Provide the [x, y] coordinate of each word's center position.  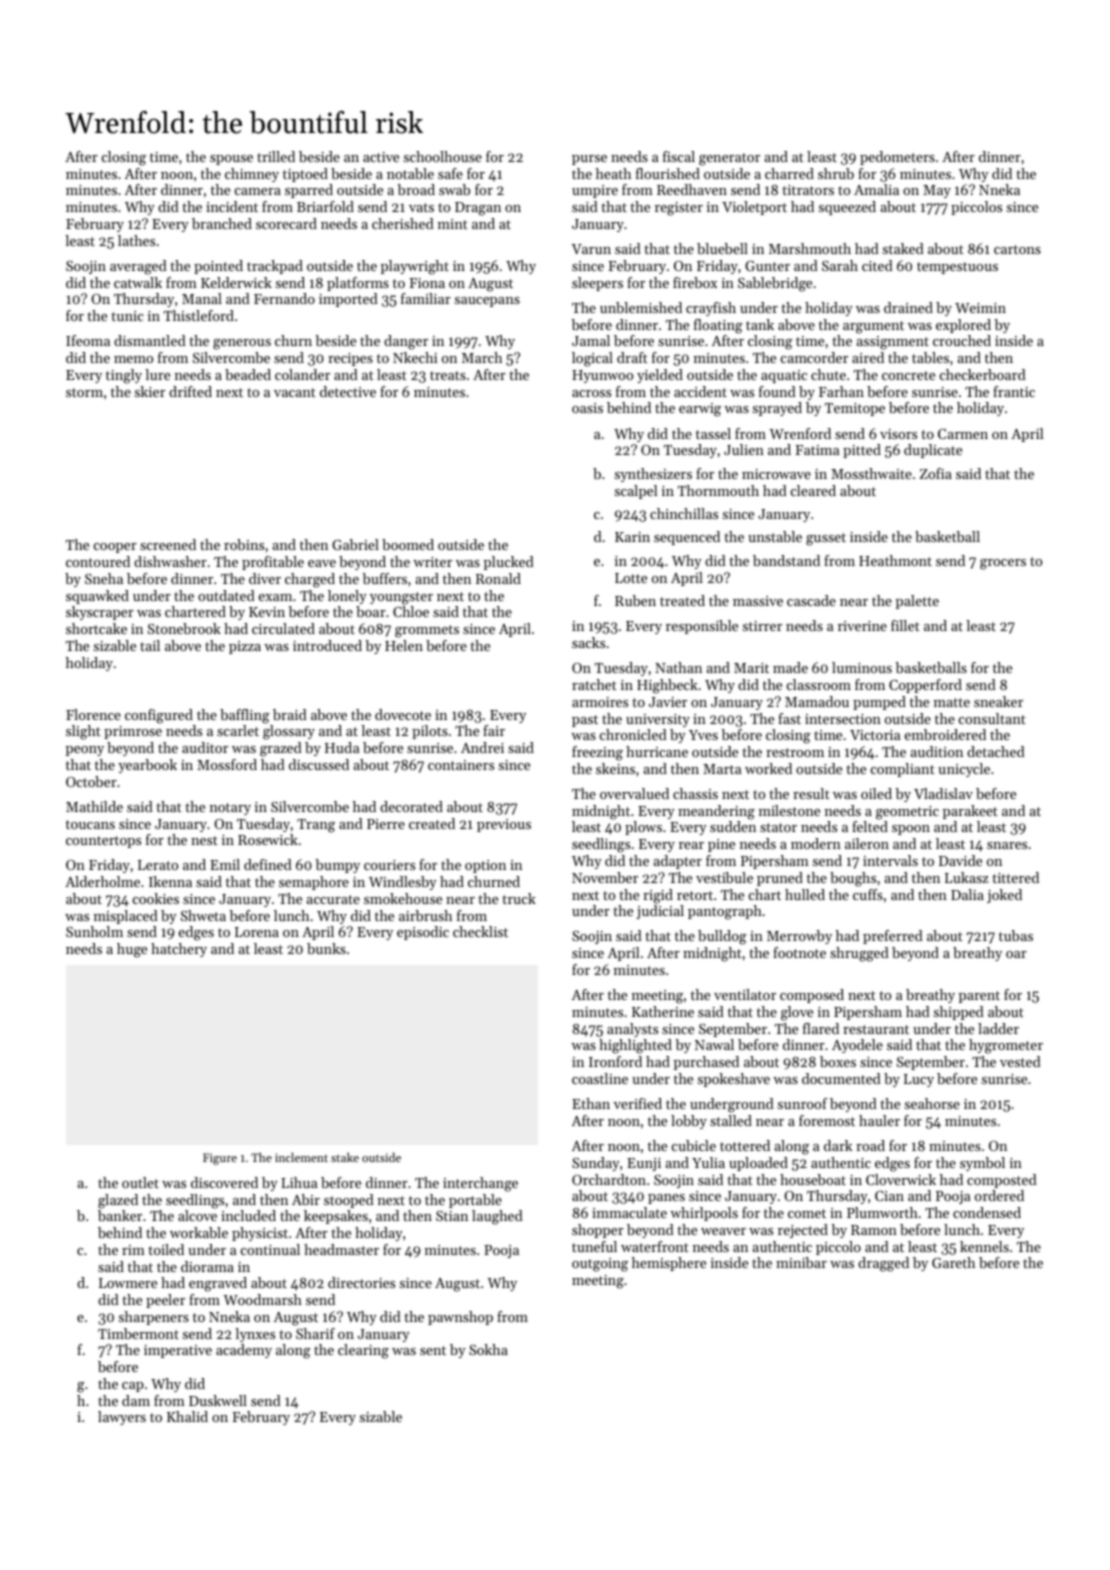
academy [244, 1351]
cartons [1017, 249]
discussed [319, 764]
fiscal [679, 156]
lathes [136, 240]
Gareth [953, 1262]
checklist [480, 931]
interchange [480, 1184]
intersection [843, 719]
